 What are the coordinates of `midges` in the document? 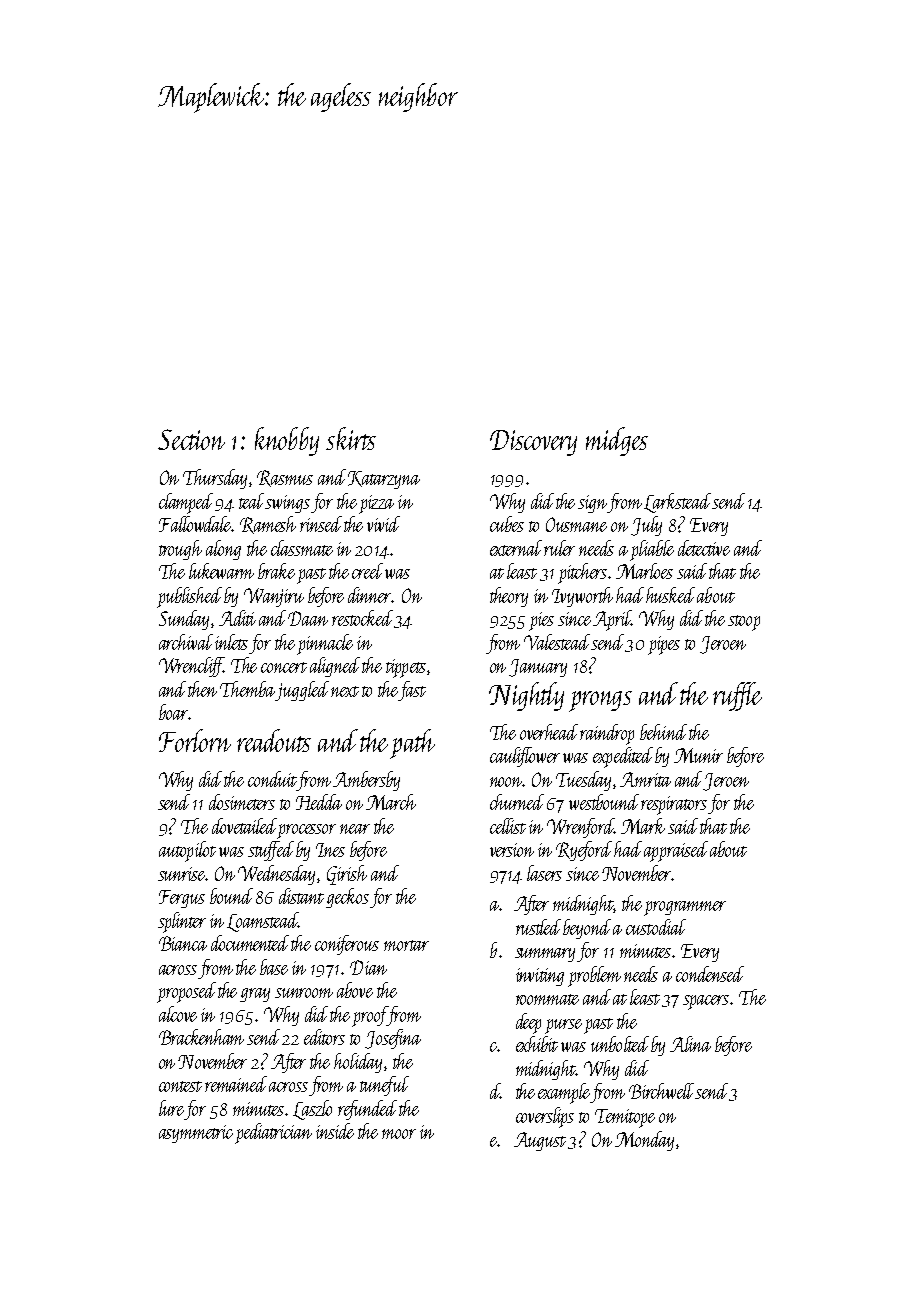 It's located at (617, 441).
